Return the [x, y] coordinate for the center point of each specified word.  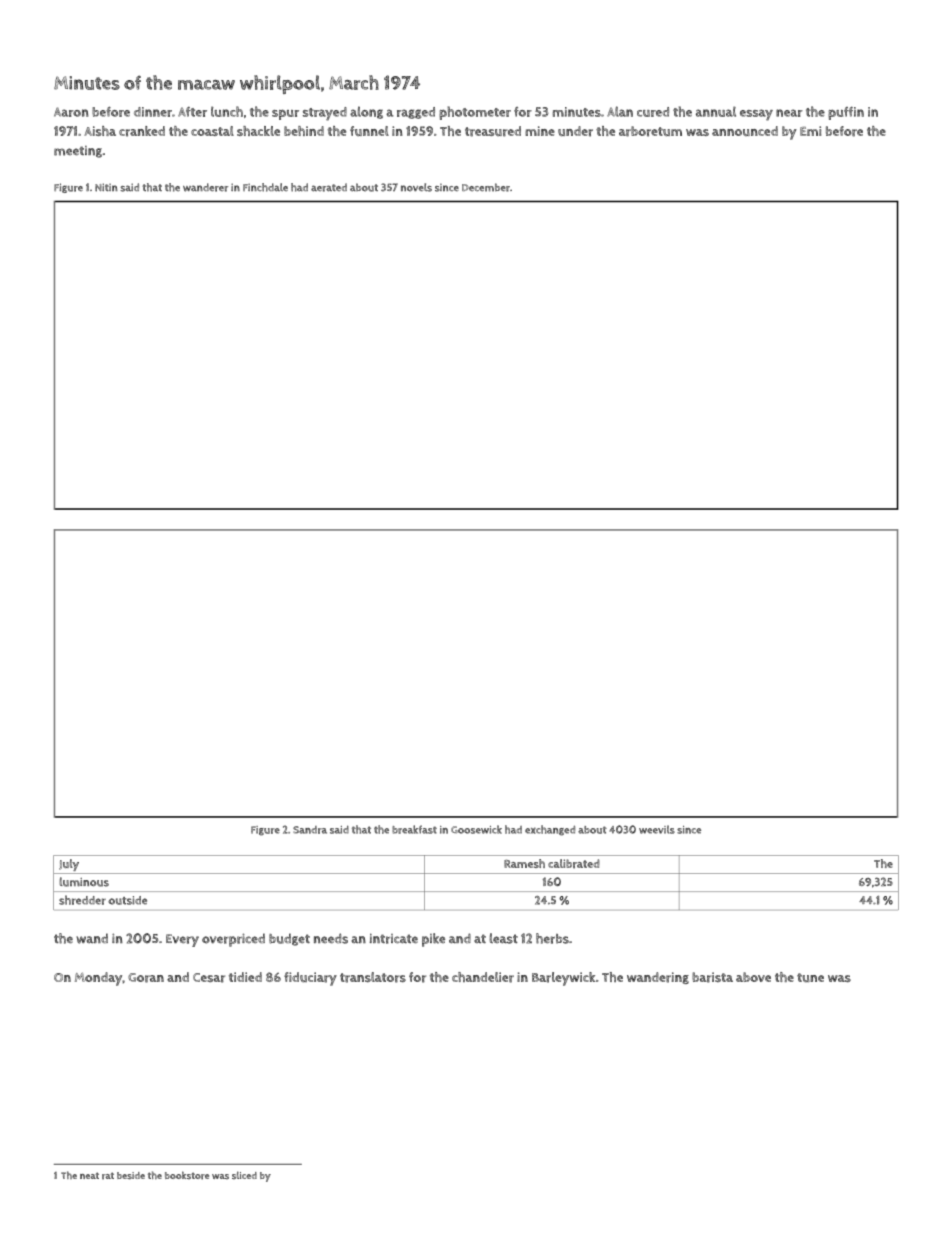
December [486, 187]
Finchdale [265, 187]
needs [331, 938]
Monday [98, 979]
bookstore [187, 1175]
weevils [657, 829]
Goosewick [476, 829]
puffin [846, 113]
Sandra [310, 830]
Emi [810, 131]
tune [810, 977]
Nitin [106, 187]
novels [416, 187]
